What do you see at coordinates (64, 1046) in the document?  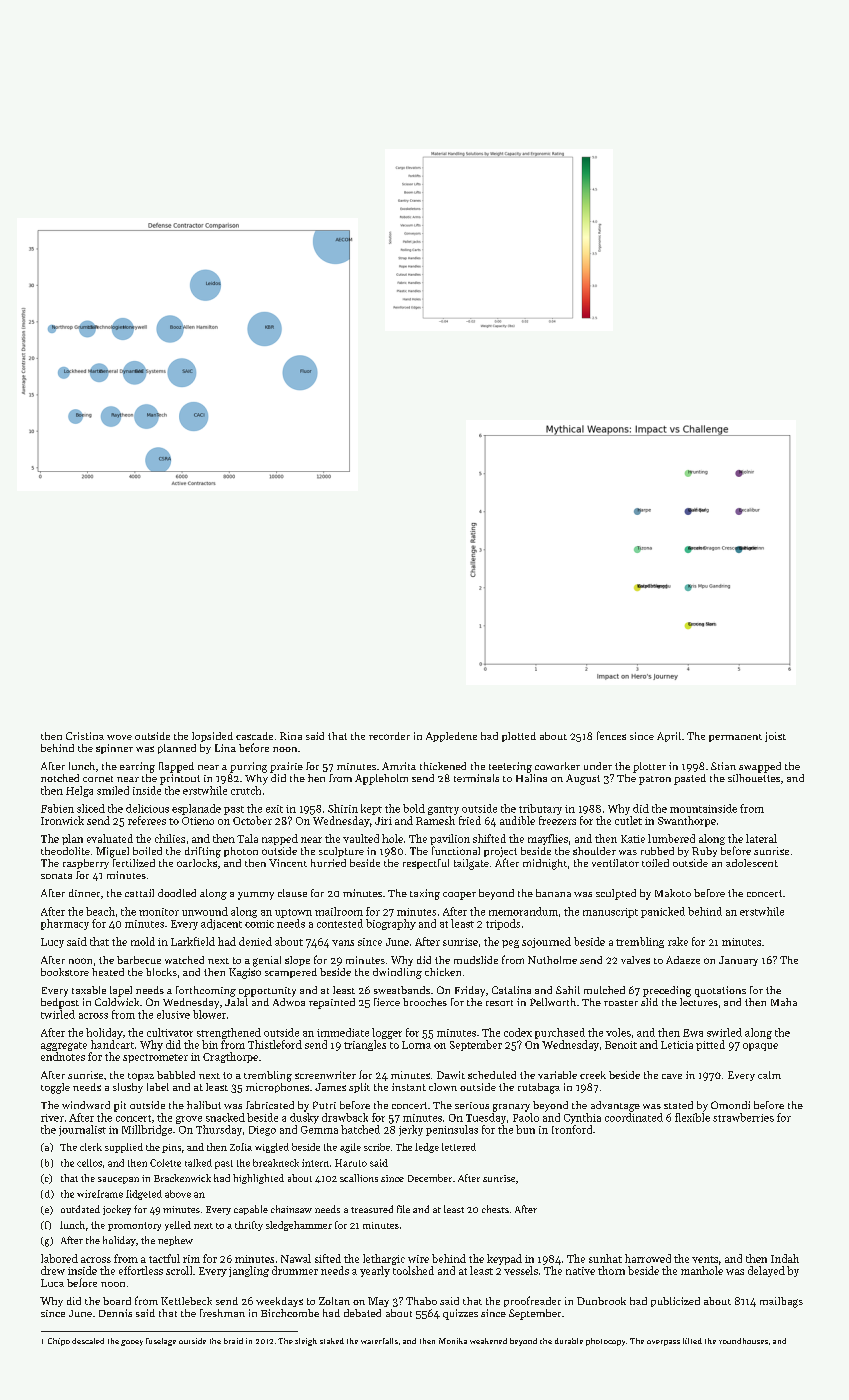 I see `aggregate` at bounding box center [64, 1046].
